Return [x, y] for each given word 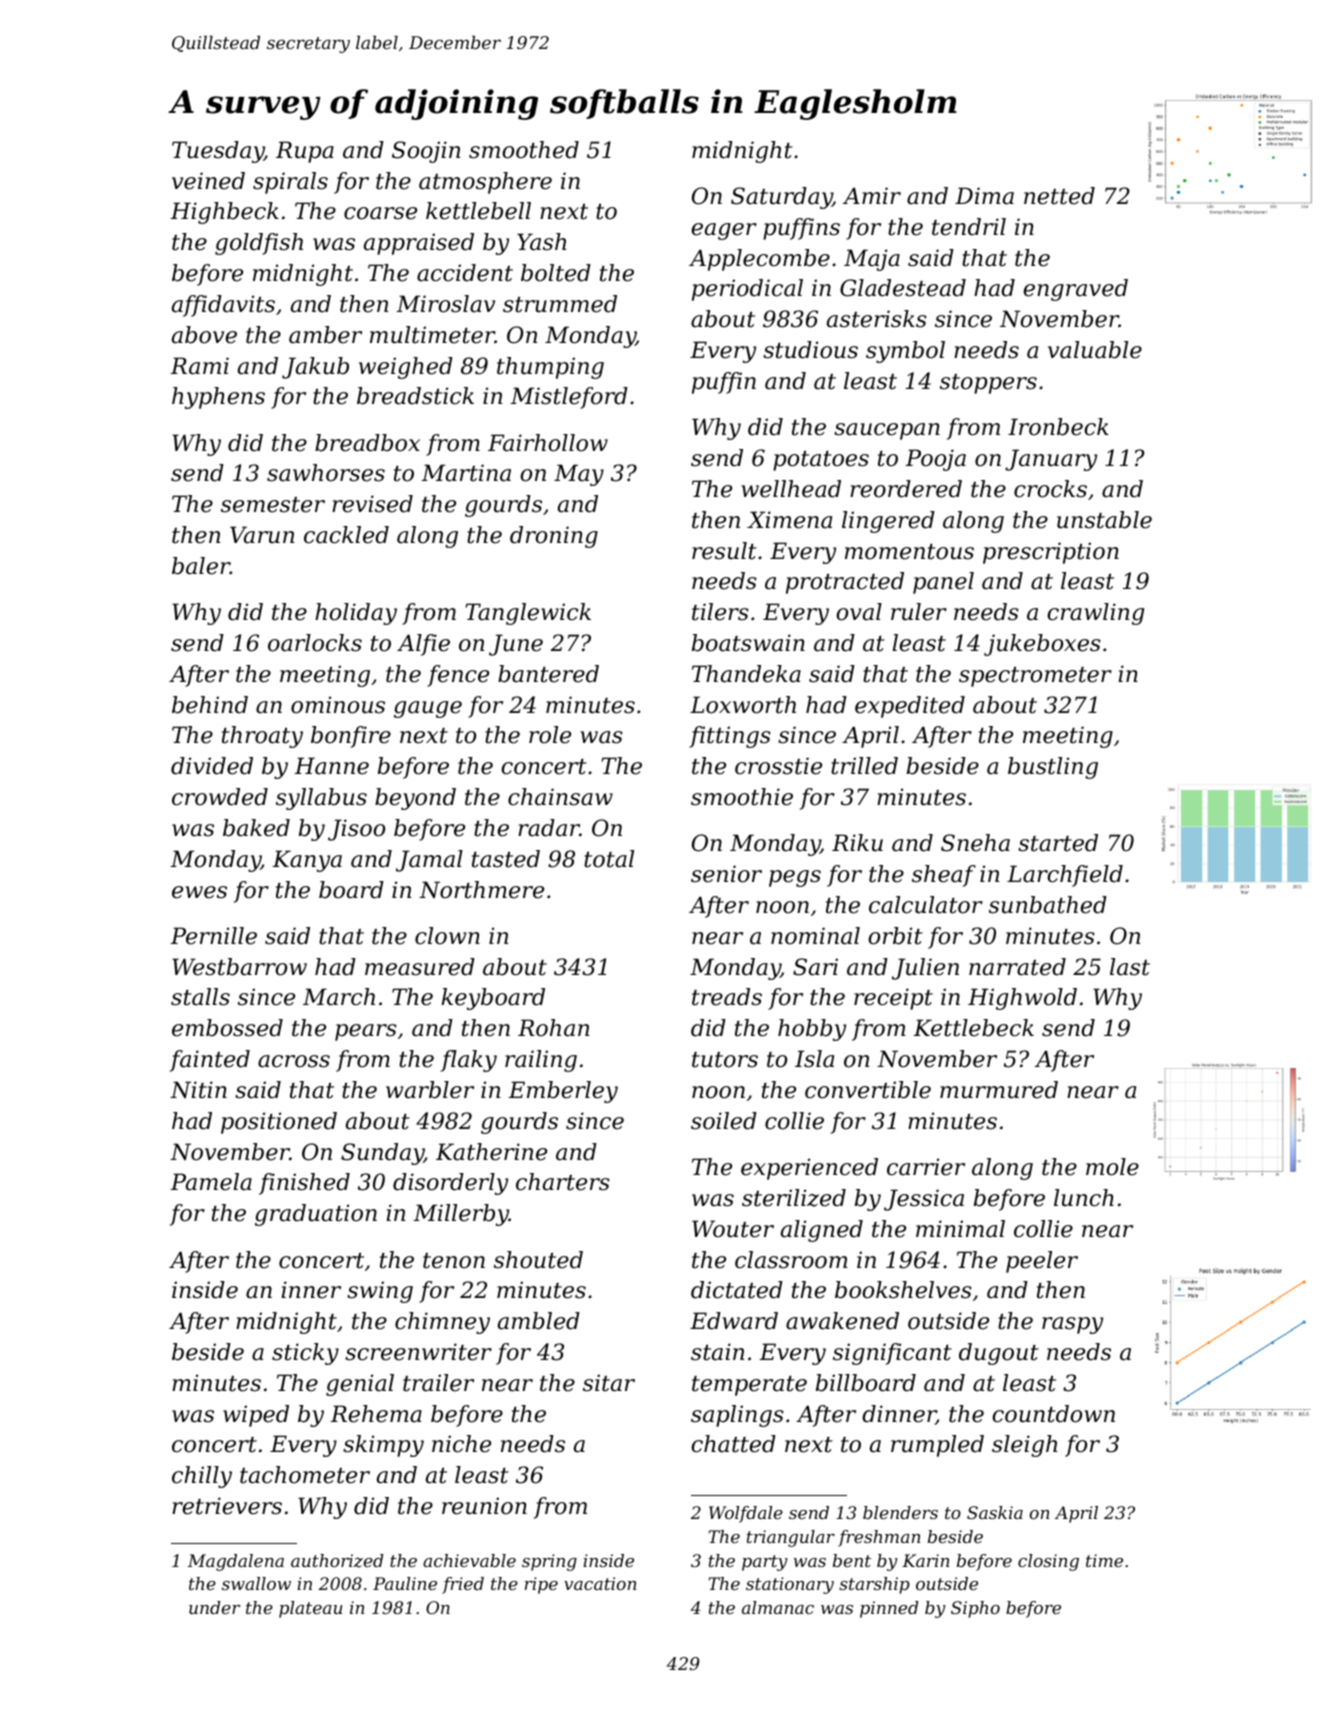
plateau [310, 1609]
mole [1112, 1167]
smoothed [524, 150]
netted [1059, 196]
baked [256, 828]
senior [726, 874]
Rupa [305, 152]
